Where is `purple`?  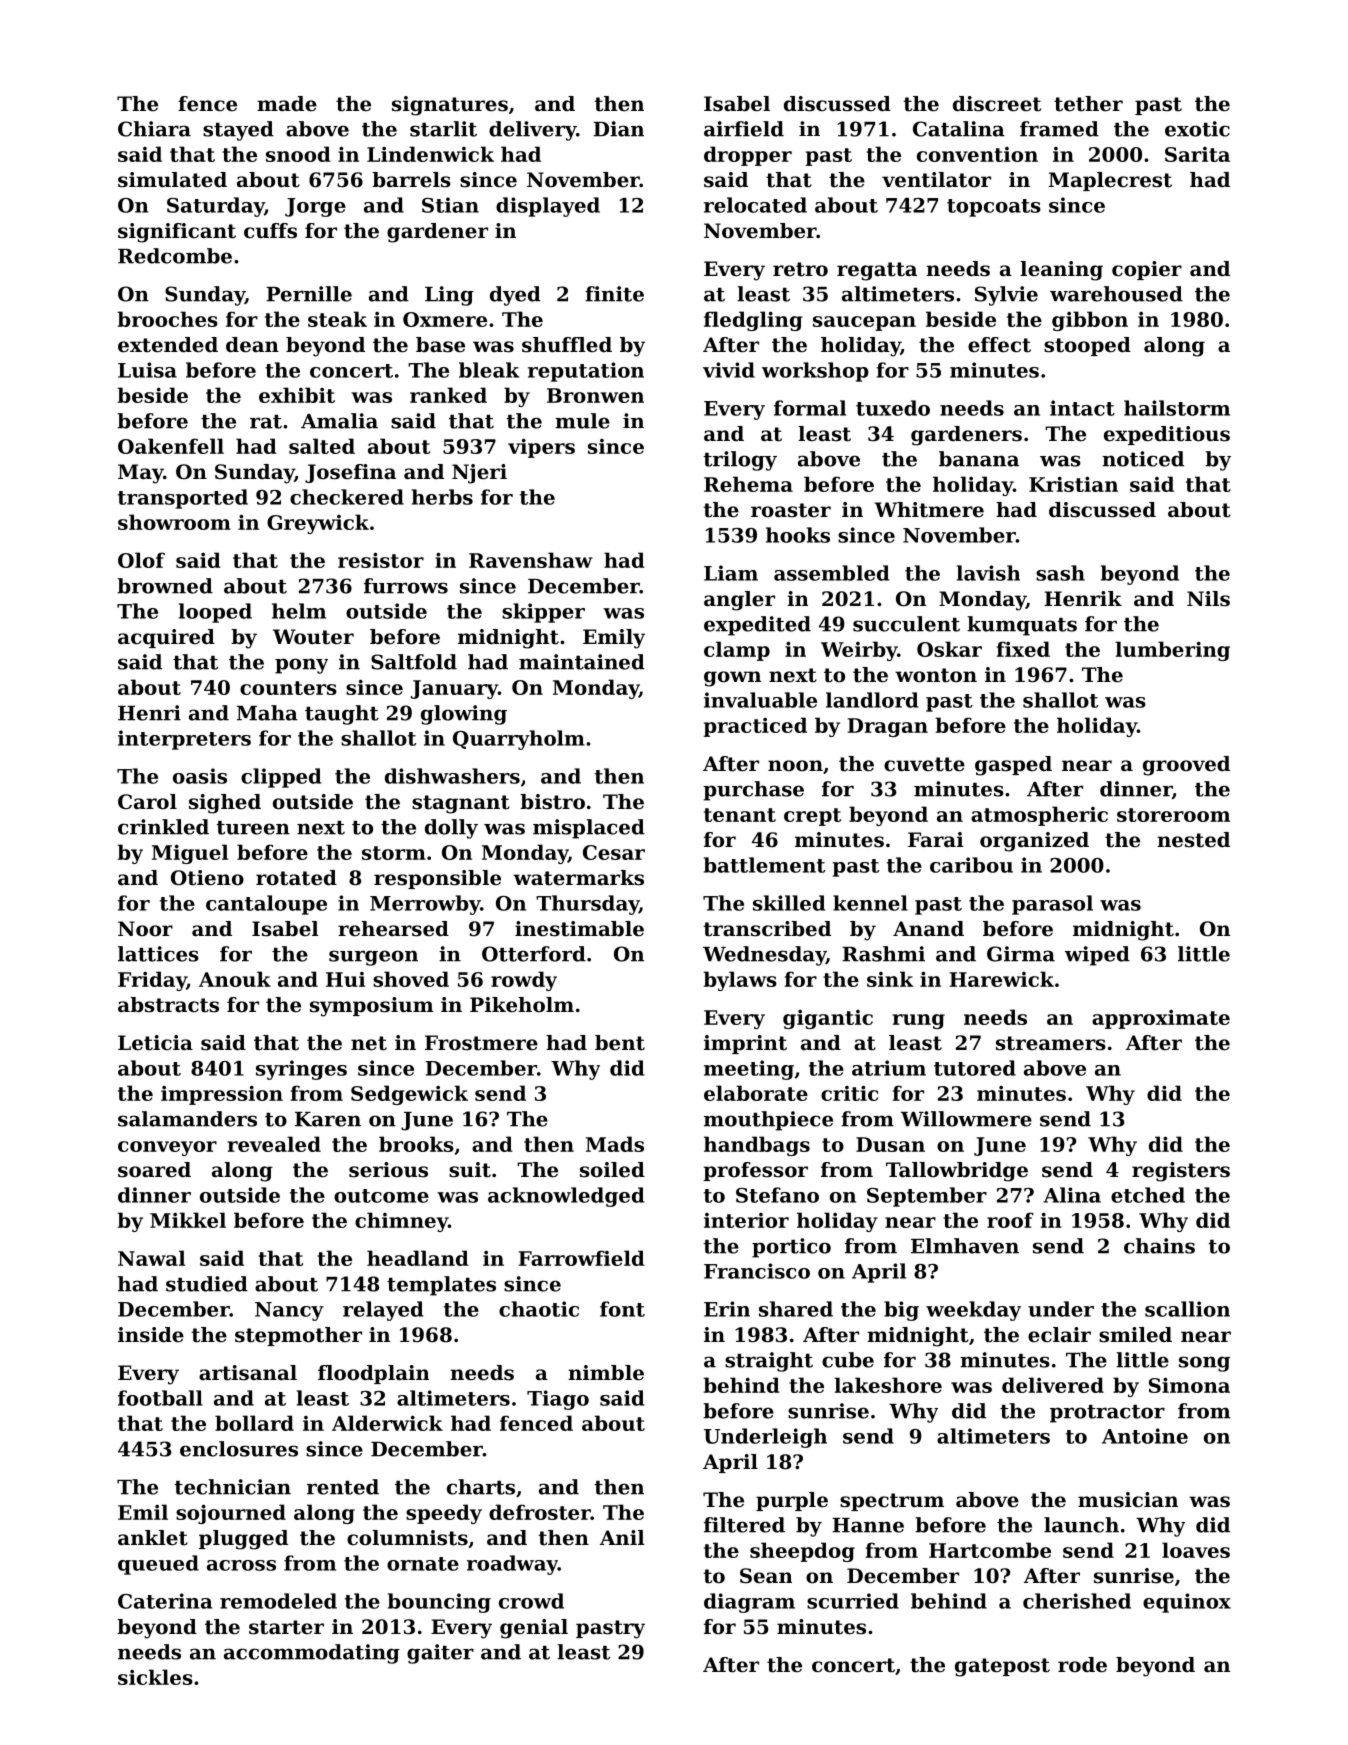 purple is located at coordinates (792, 1501).
